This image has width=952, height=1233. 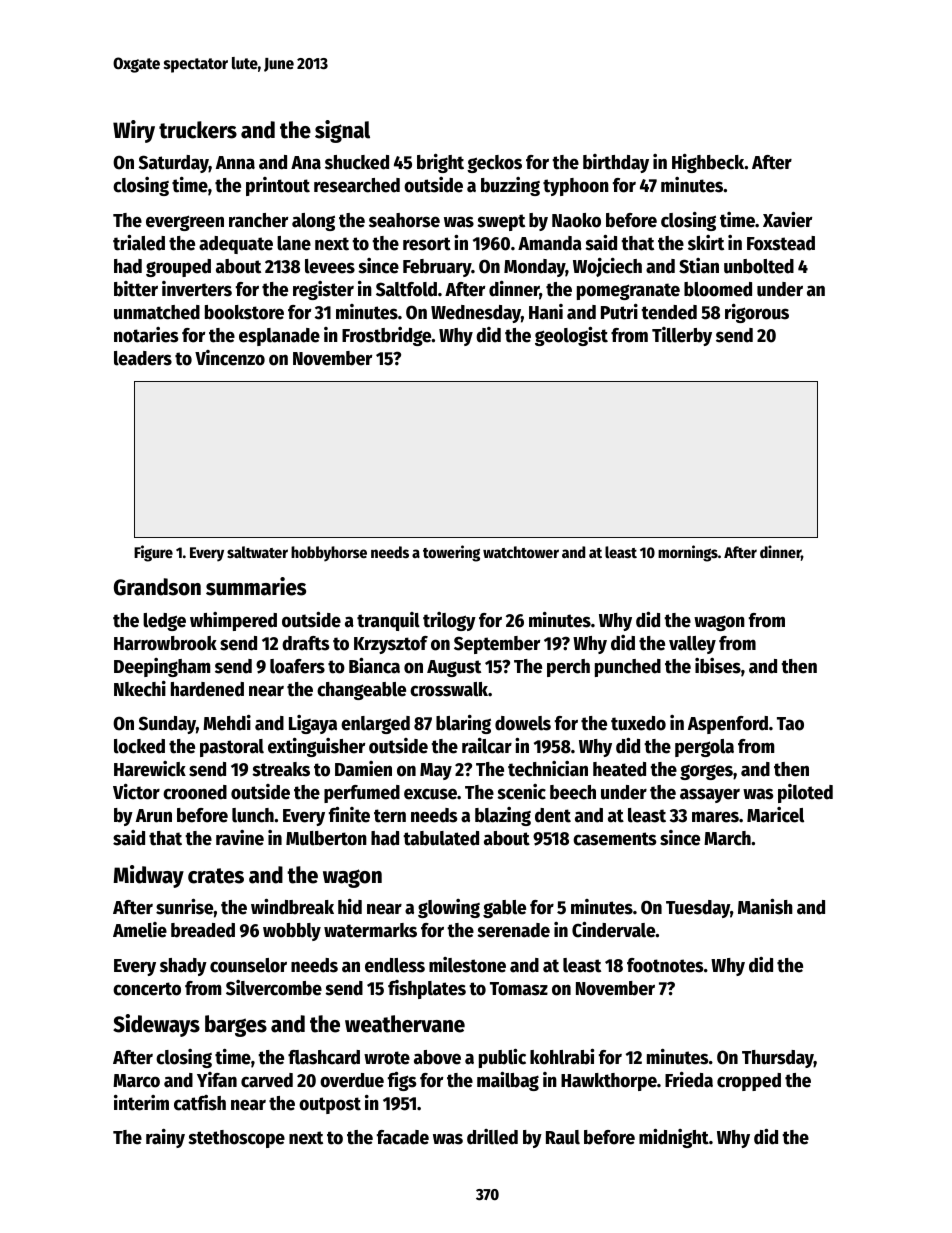 I want to click on facade, so click(x=403, y=1137).
